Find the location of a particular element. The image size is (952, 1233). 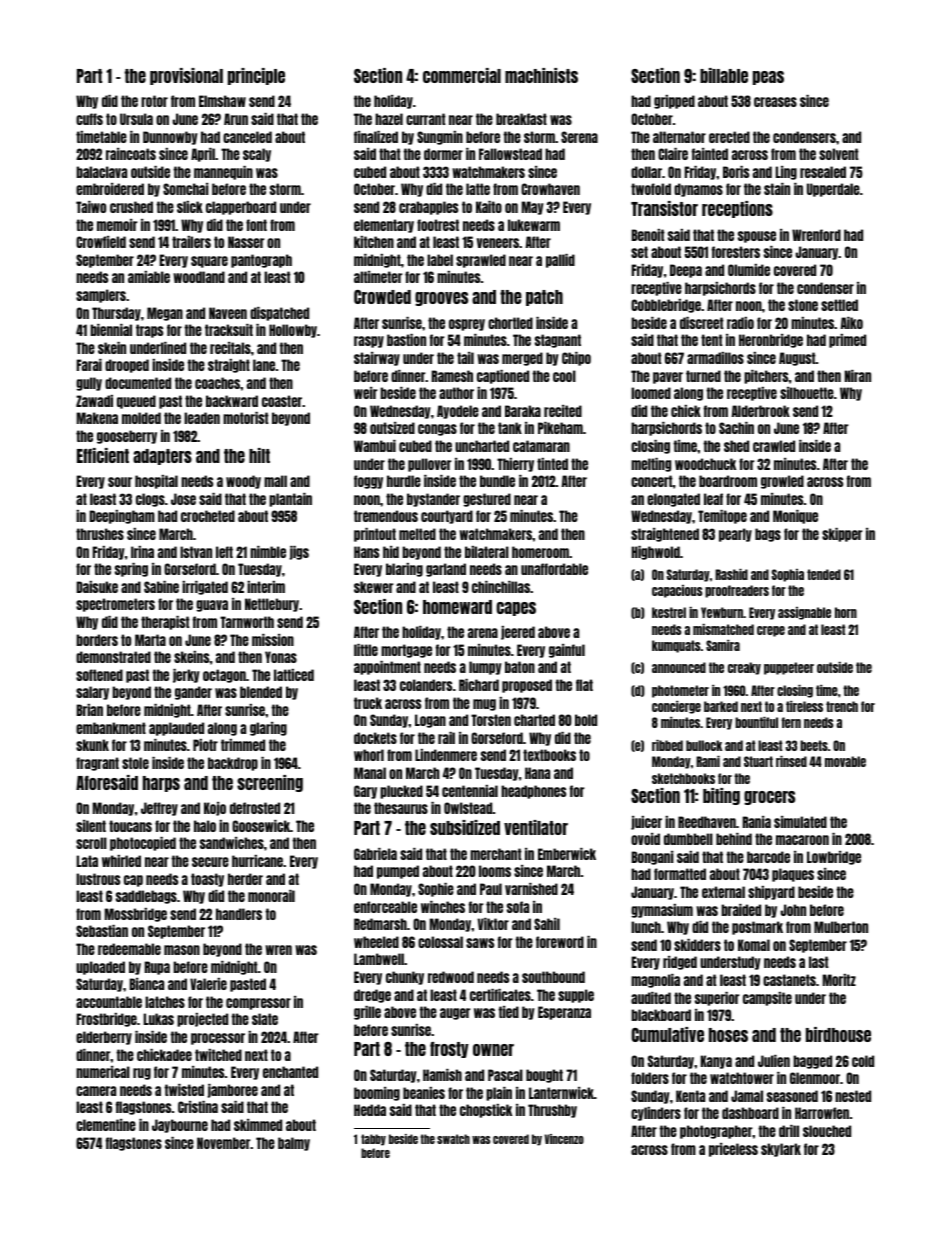

cuffs is located at coordinates (89, 119).
